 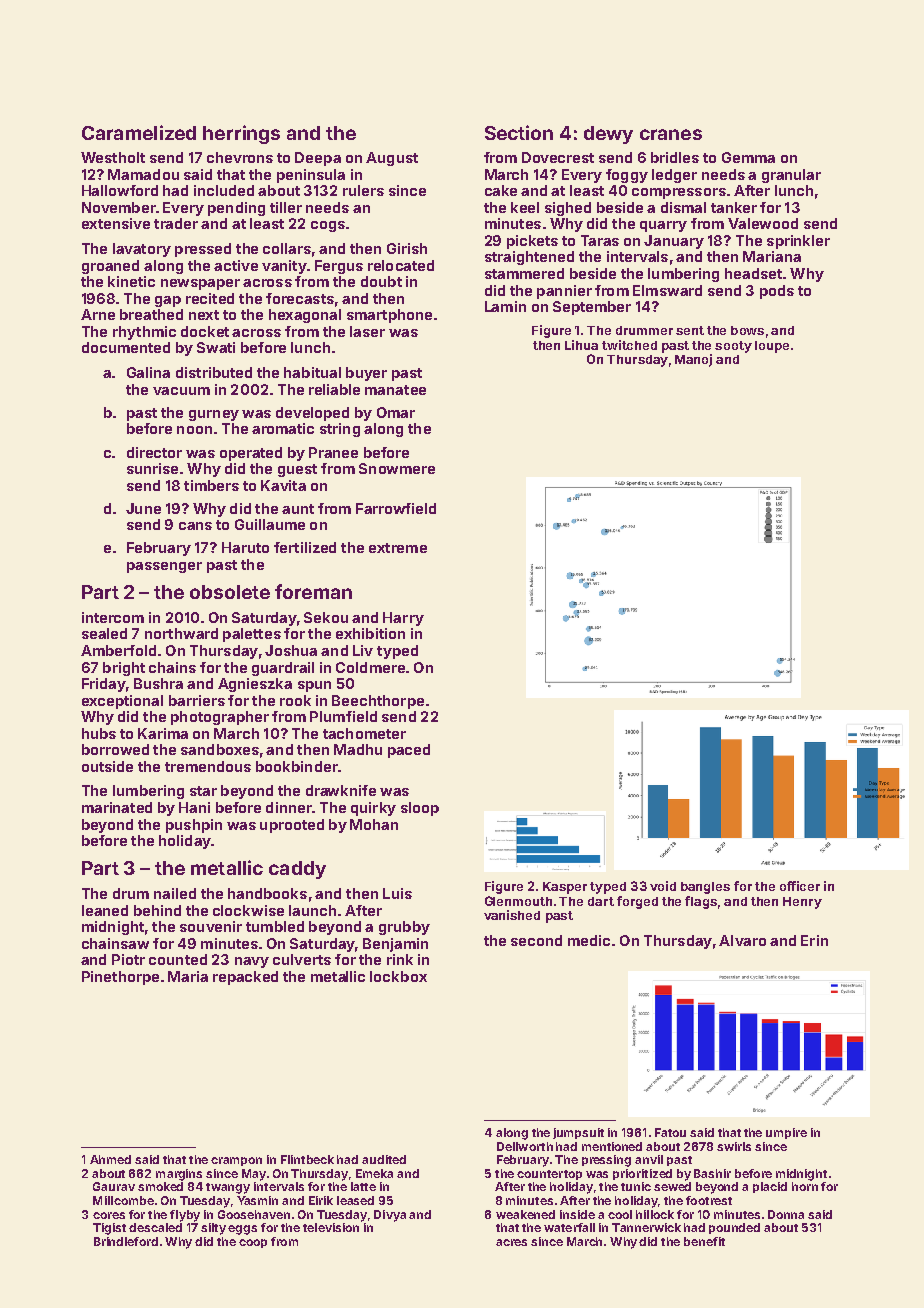 I want to click on loupe, so click(x=772, y=347).
